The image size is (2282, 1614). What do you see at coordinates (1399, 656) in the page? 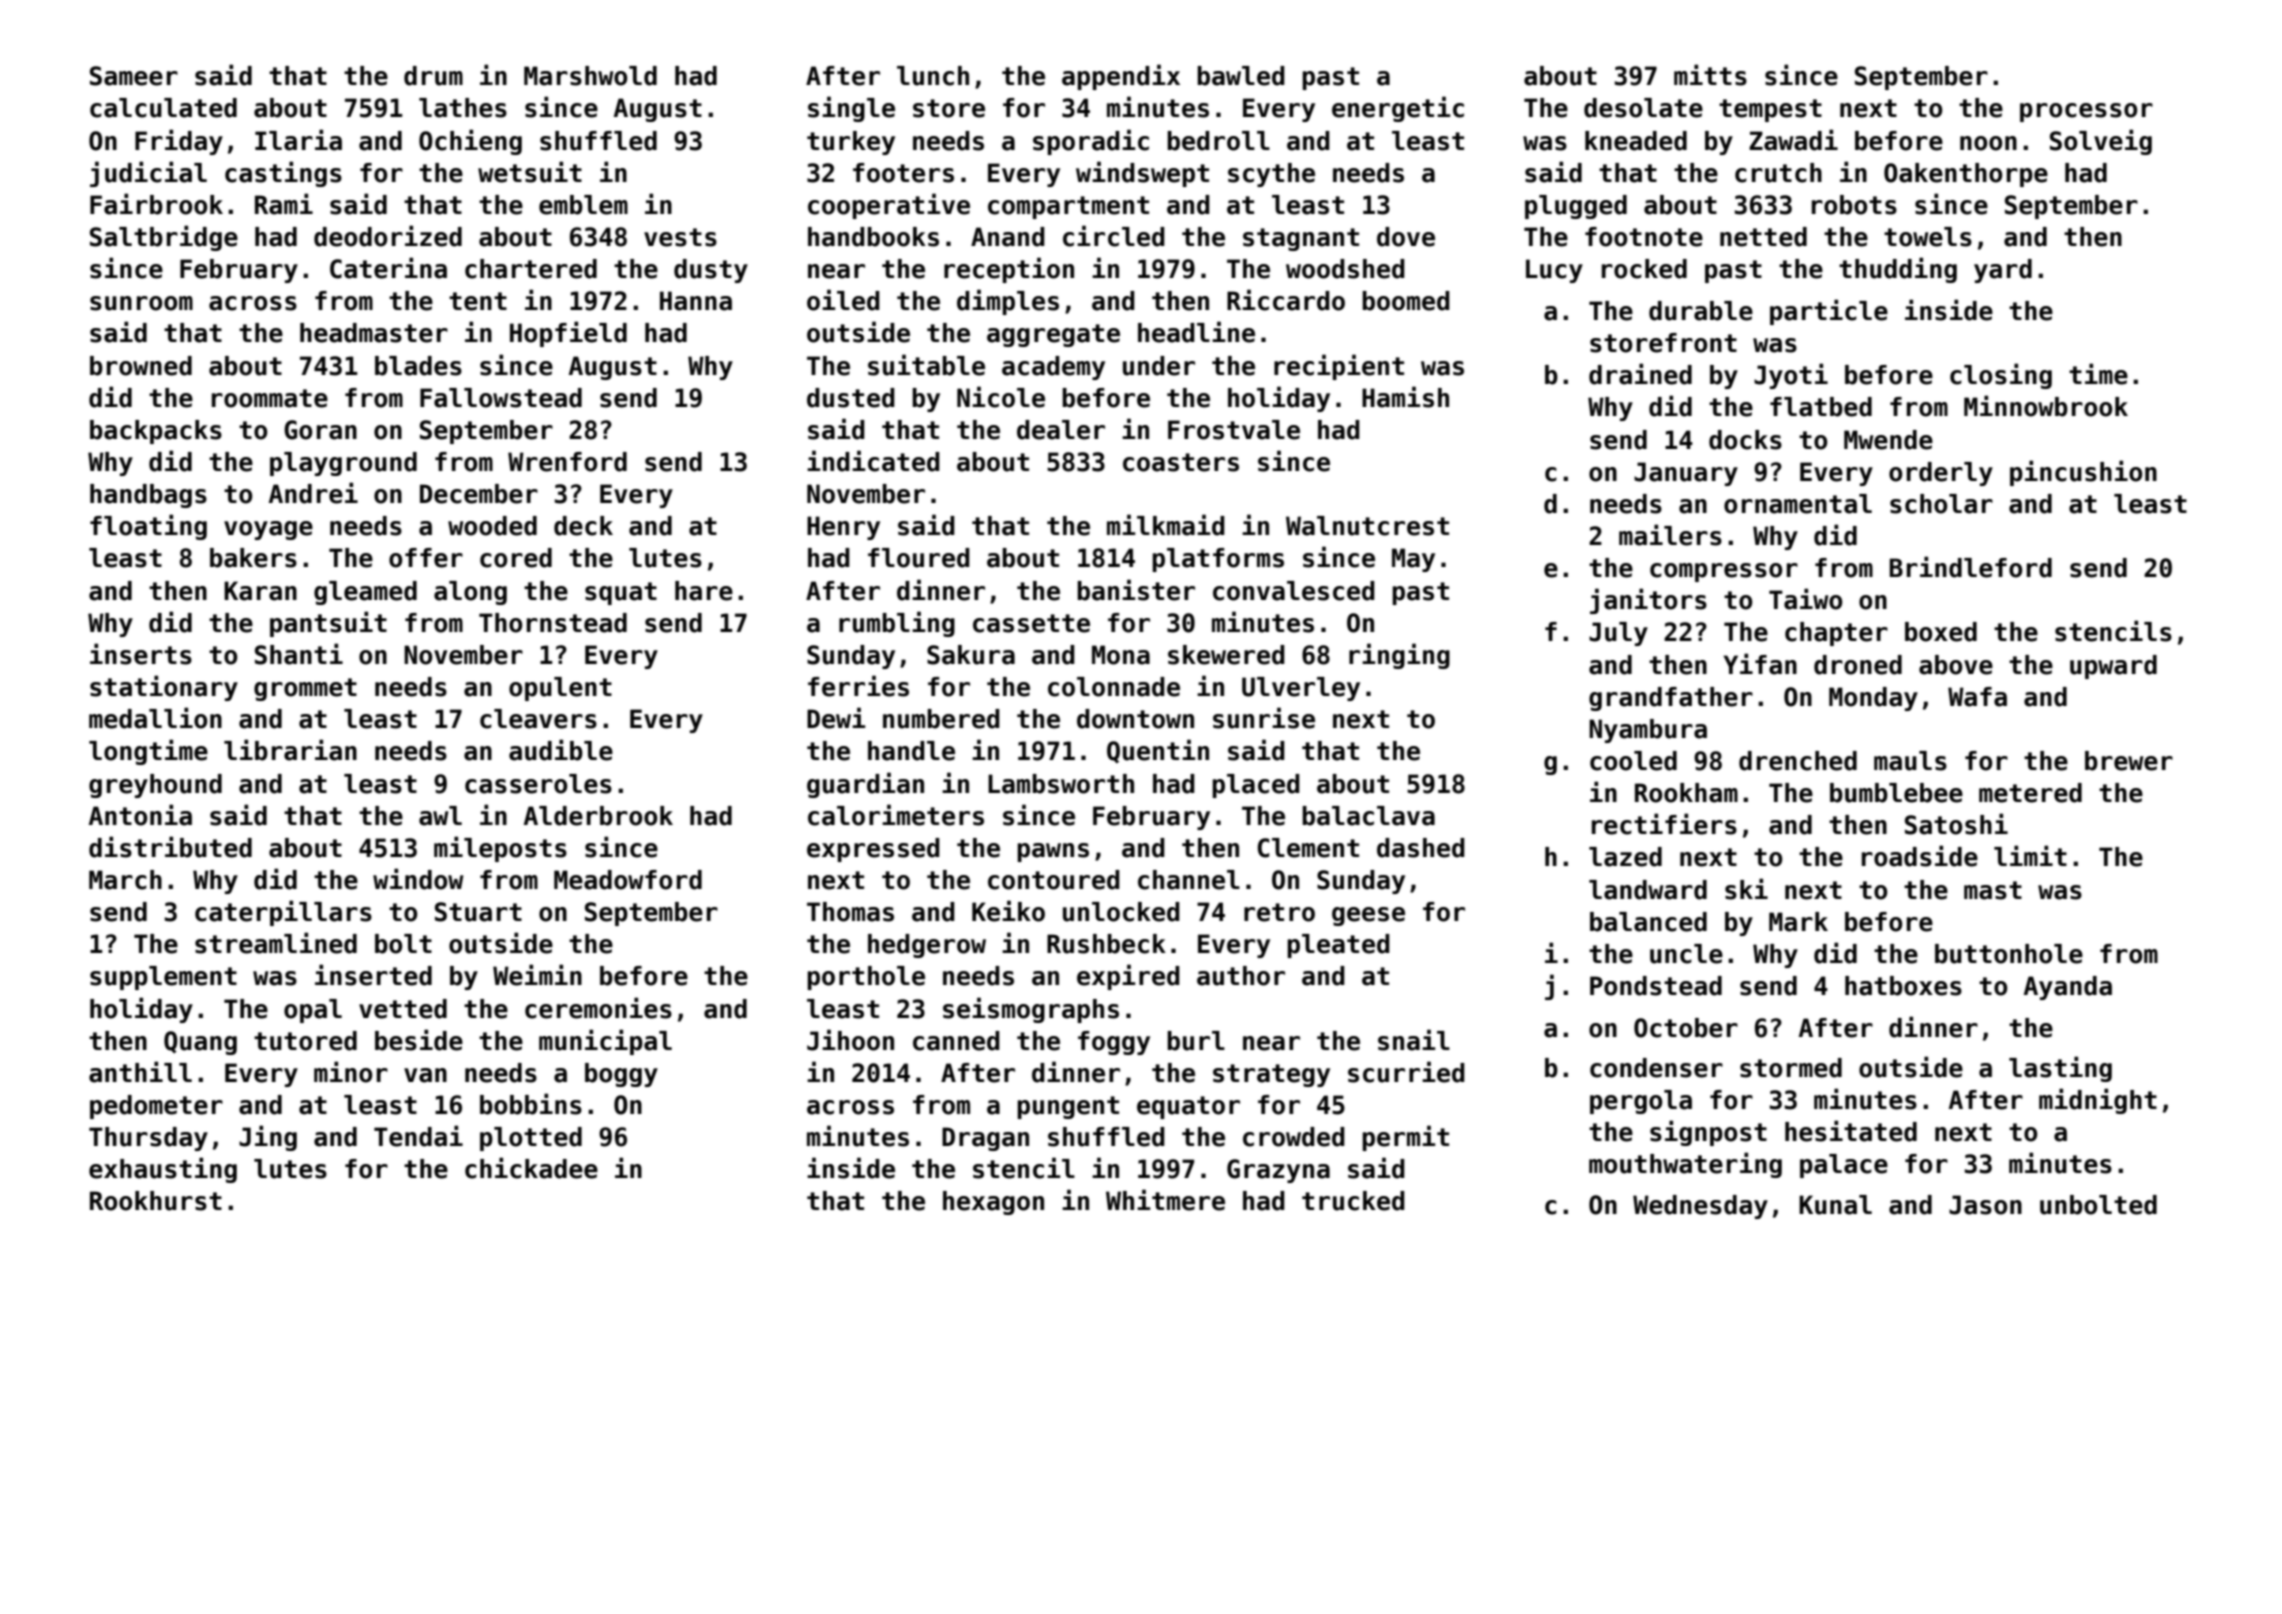
I see `ringing` at bounding box center [1399, 656].
